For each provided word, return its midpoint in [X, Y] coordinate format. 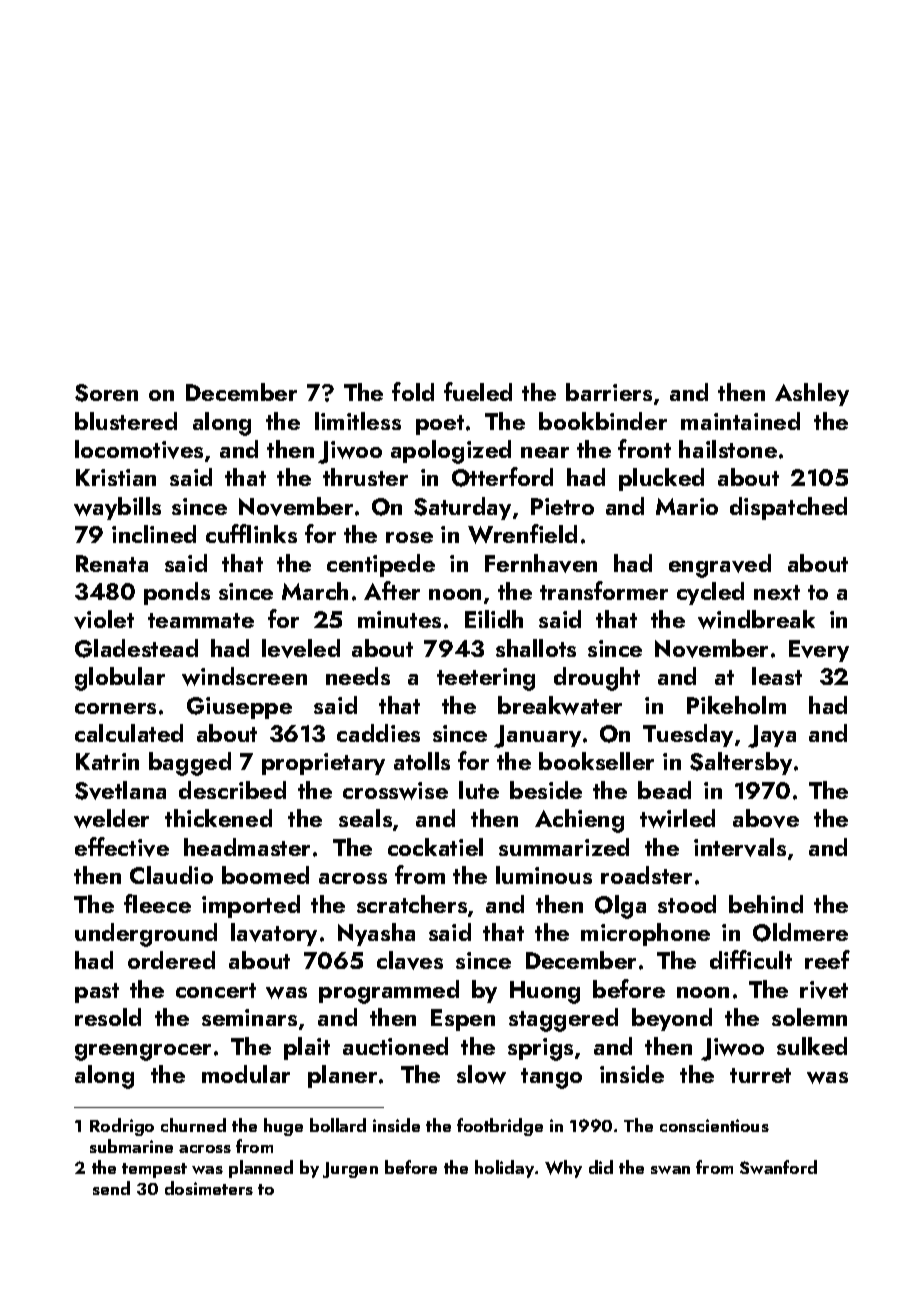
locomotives [139, 449]
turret [760, 1075]
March [315, 591]
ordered [171, 960]
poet [440, 425]
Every [819, 651]
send [111, 1188]
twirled [677, 818]
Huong [545, 992]
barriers [609, 392]
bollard [338, 1125]
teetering [486, 679]
